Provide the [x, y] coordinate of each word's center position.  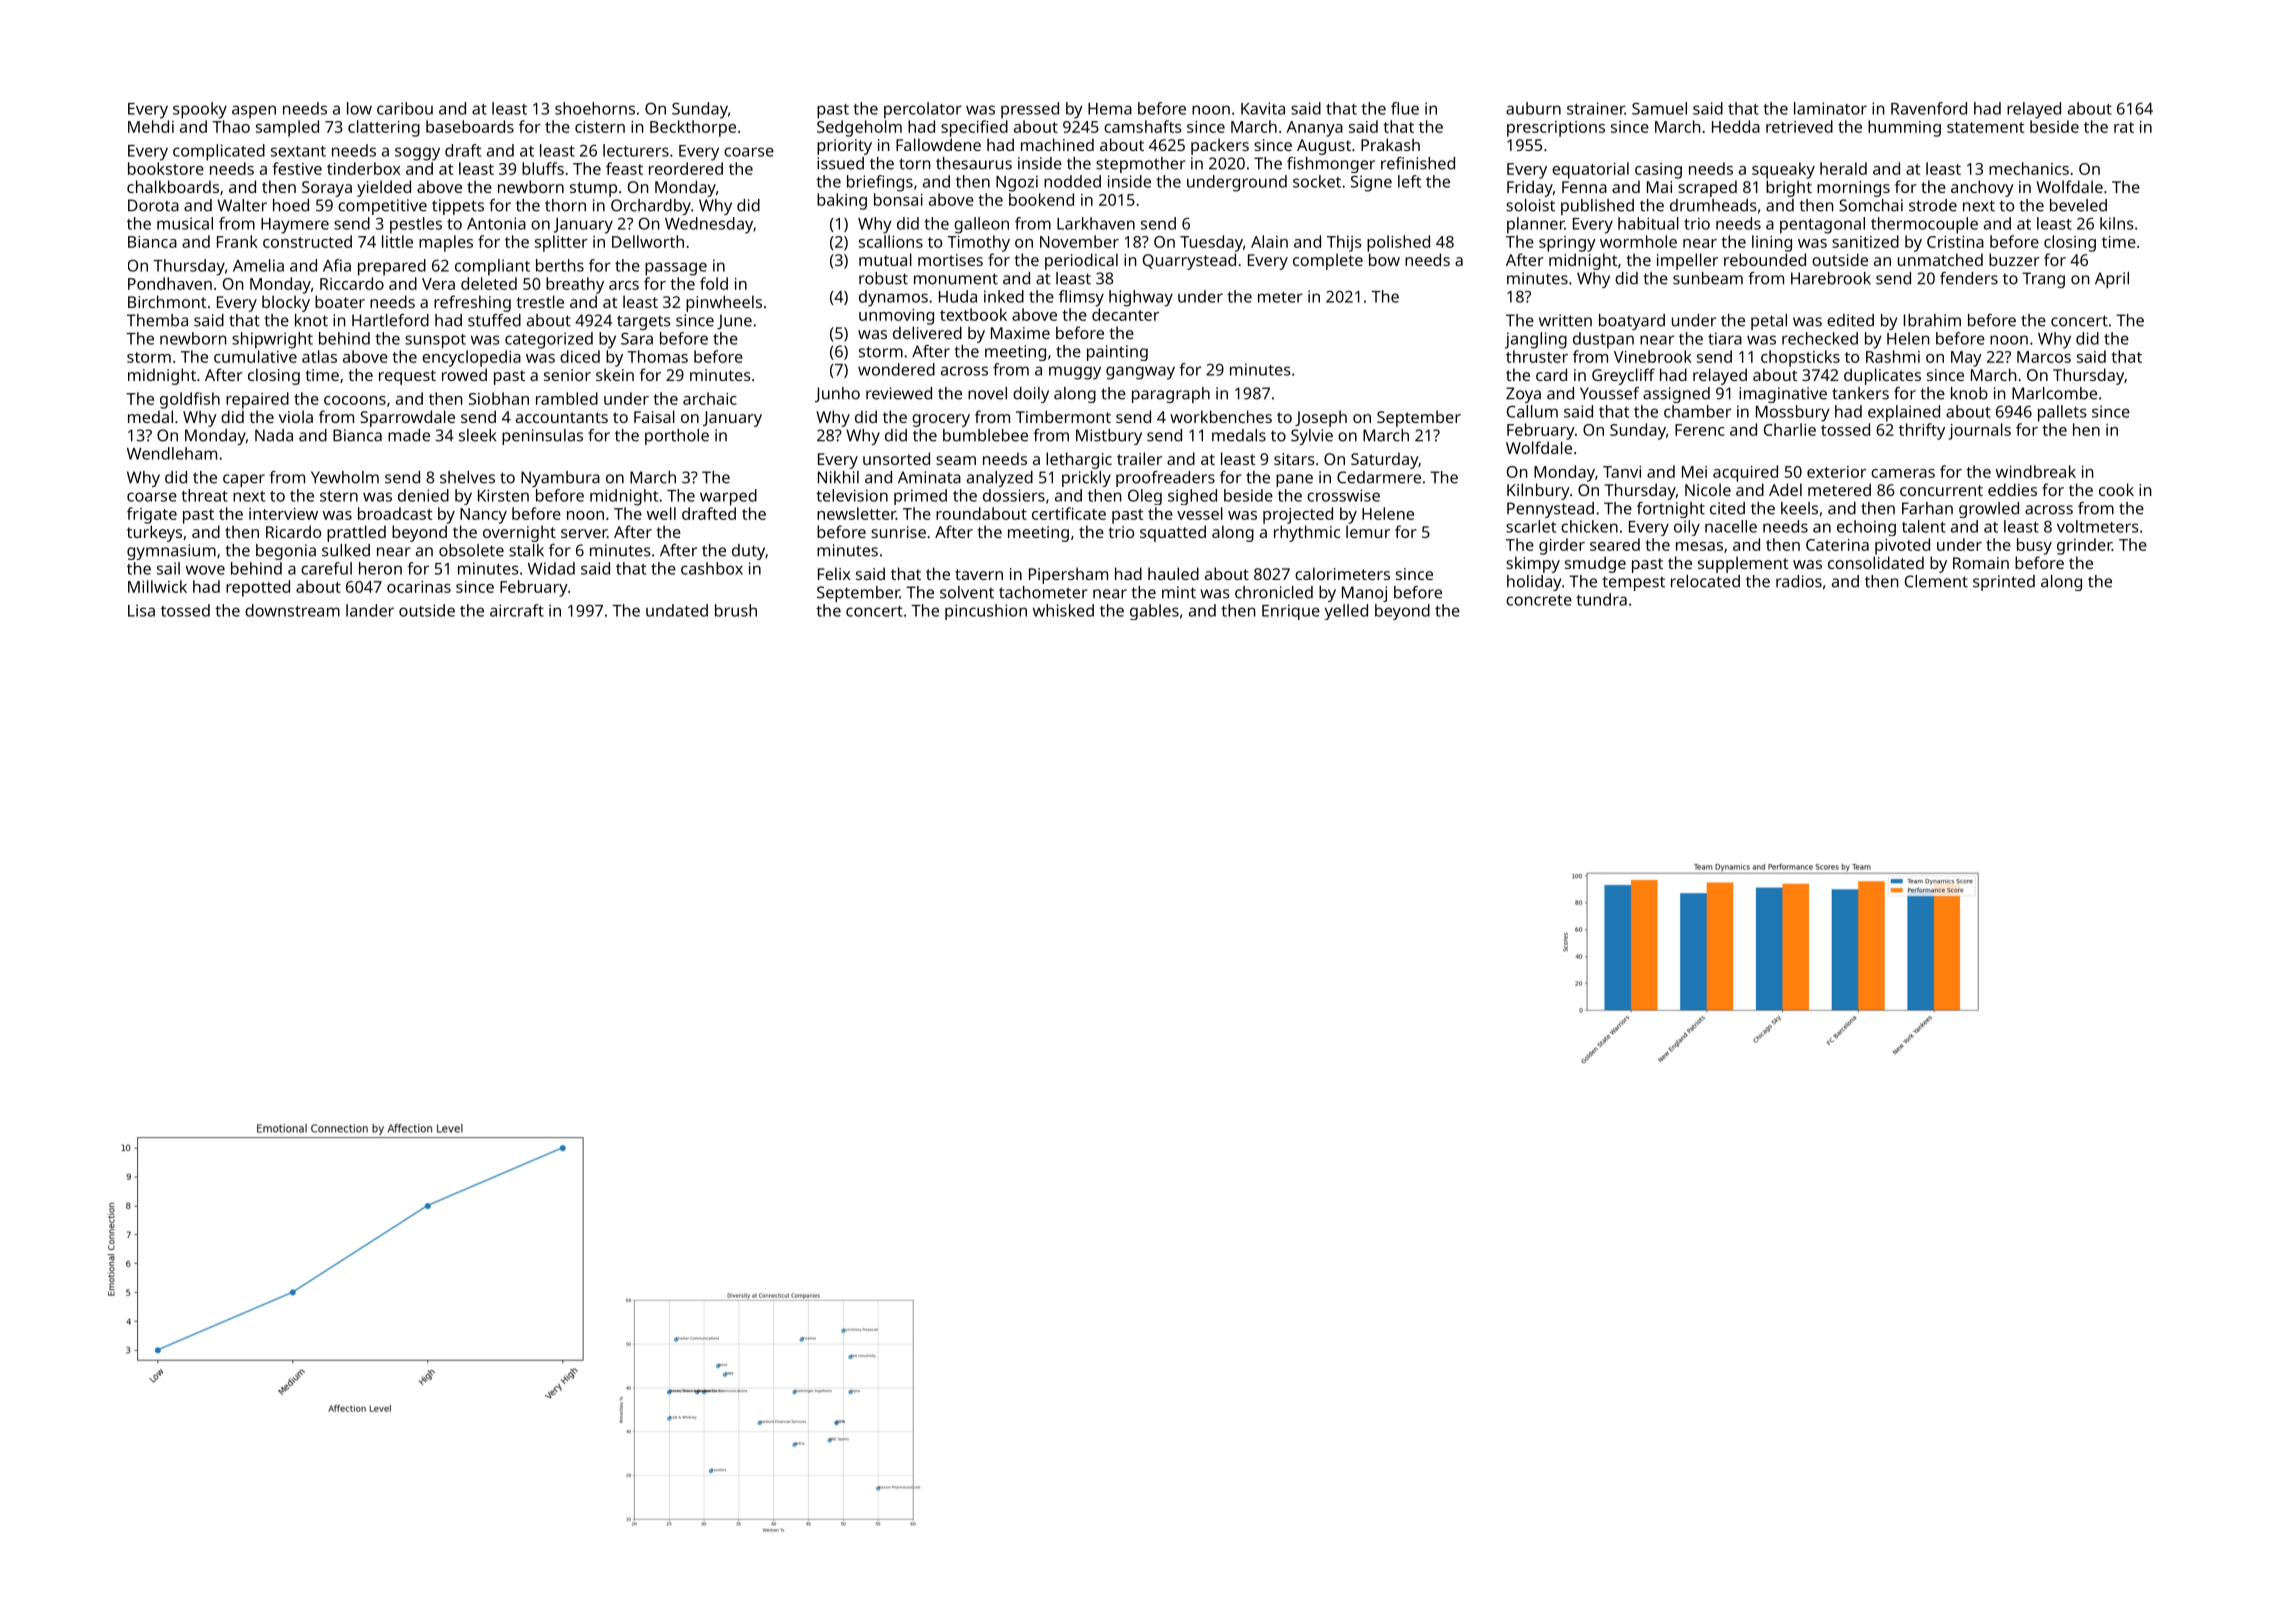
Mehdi [151, 126]
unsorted [896, 458]
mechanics [2029, 168]
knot [311, 320]
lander [370, 610]
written [1565, 320]
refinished [1418, 163]
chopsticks [1800, 358]
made [409, 435]
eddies [2012, 489]
